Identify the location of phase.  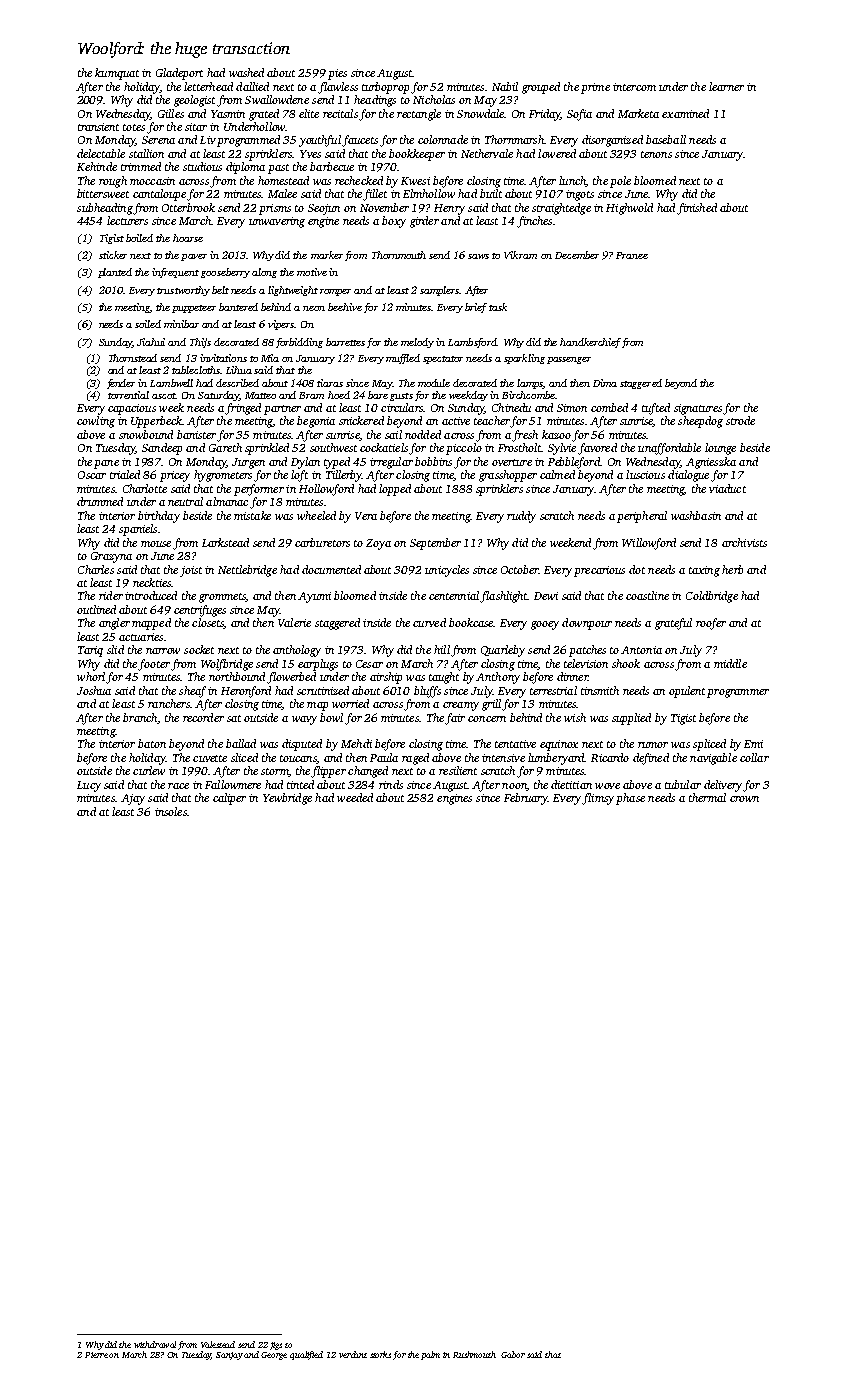
(630, 799).
